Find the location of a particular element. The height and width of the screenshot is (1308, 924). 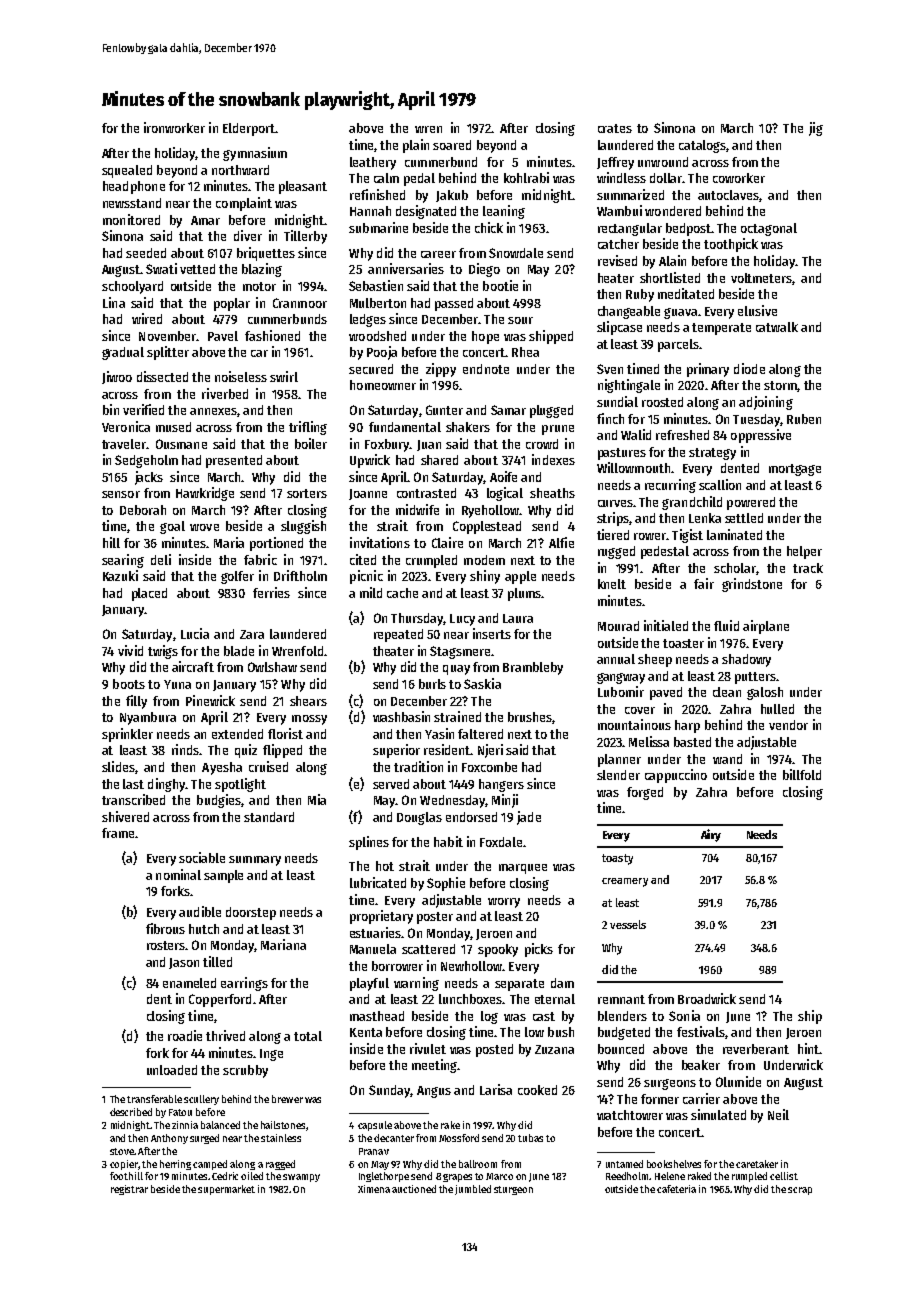

roadie is located at coordinates (185, 1035).
